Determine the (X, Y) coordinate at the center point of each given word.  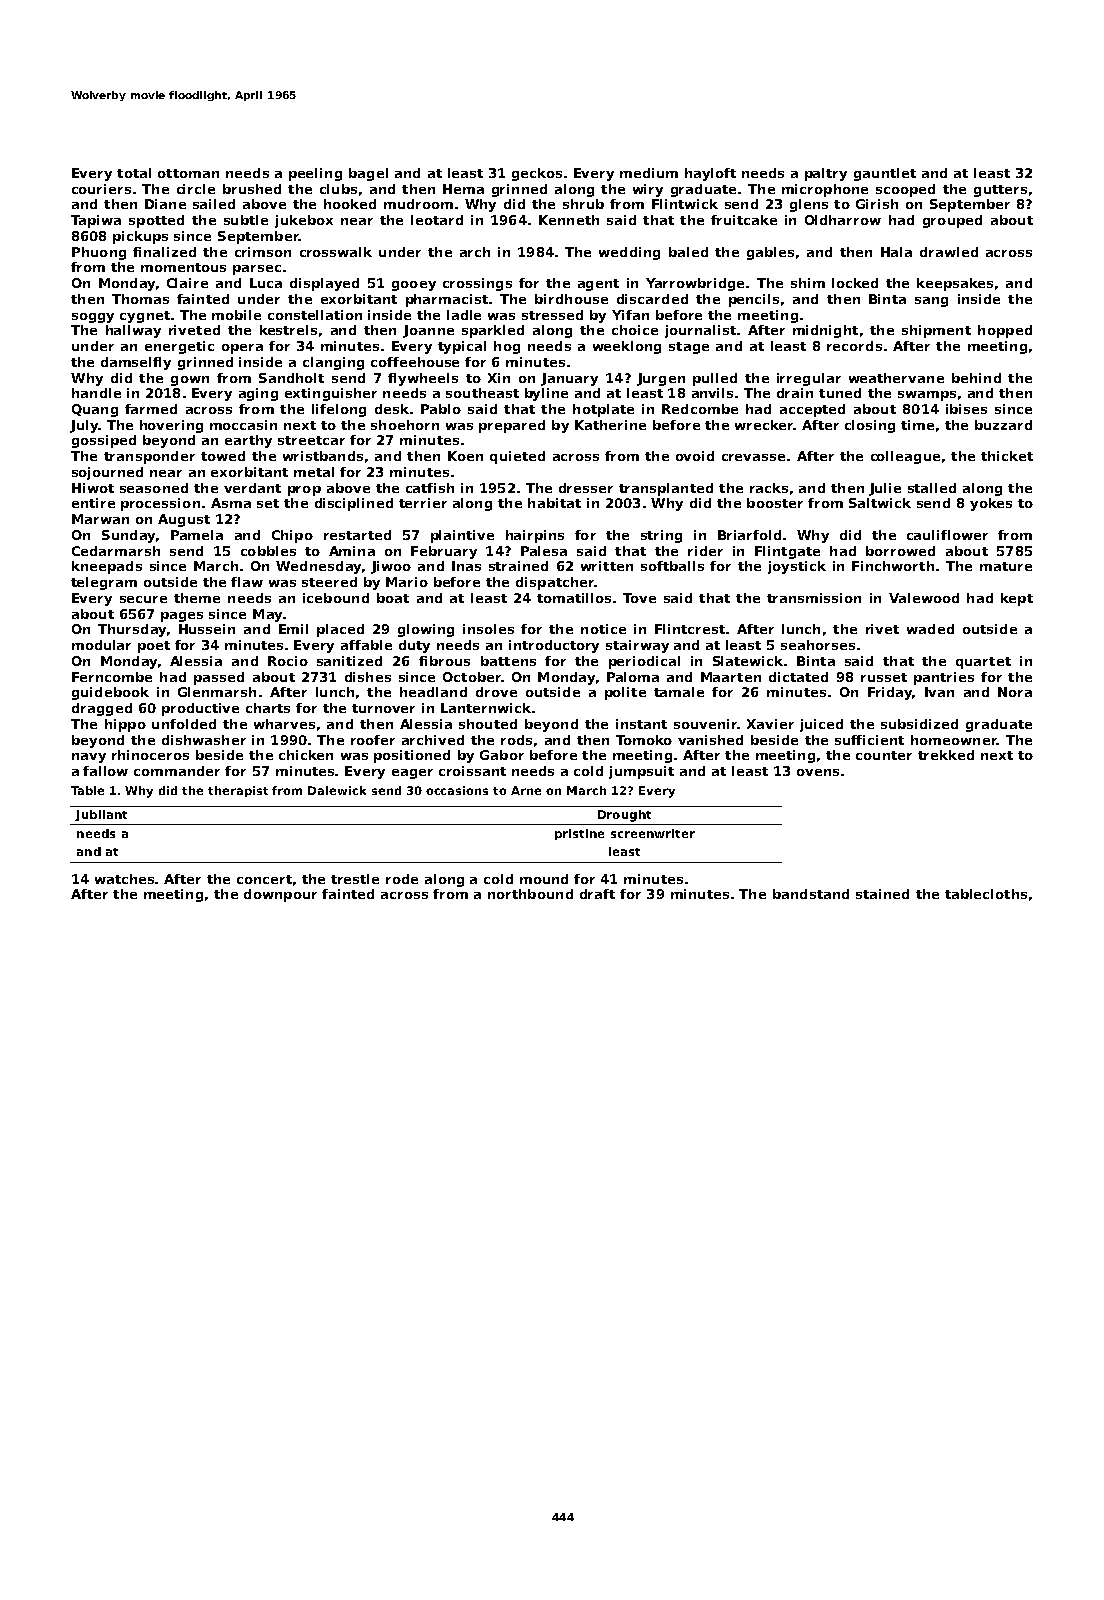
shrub (583, 204)
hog (507, 347)
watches (125, 879)
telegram (104, 583)
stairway (637, 646)
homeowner (954, 740)
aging (258, 394)
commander (177, 771)
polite (625, 693)
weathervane (896, 378)
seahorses (818, 645)
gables (770, 253)
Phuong (99, 253)
